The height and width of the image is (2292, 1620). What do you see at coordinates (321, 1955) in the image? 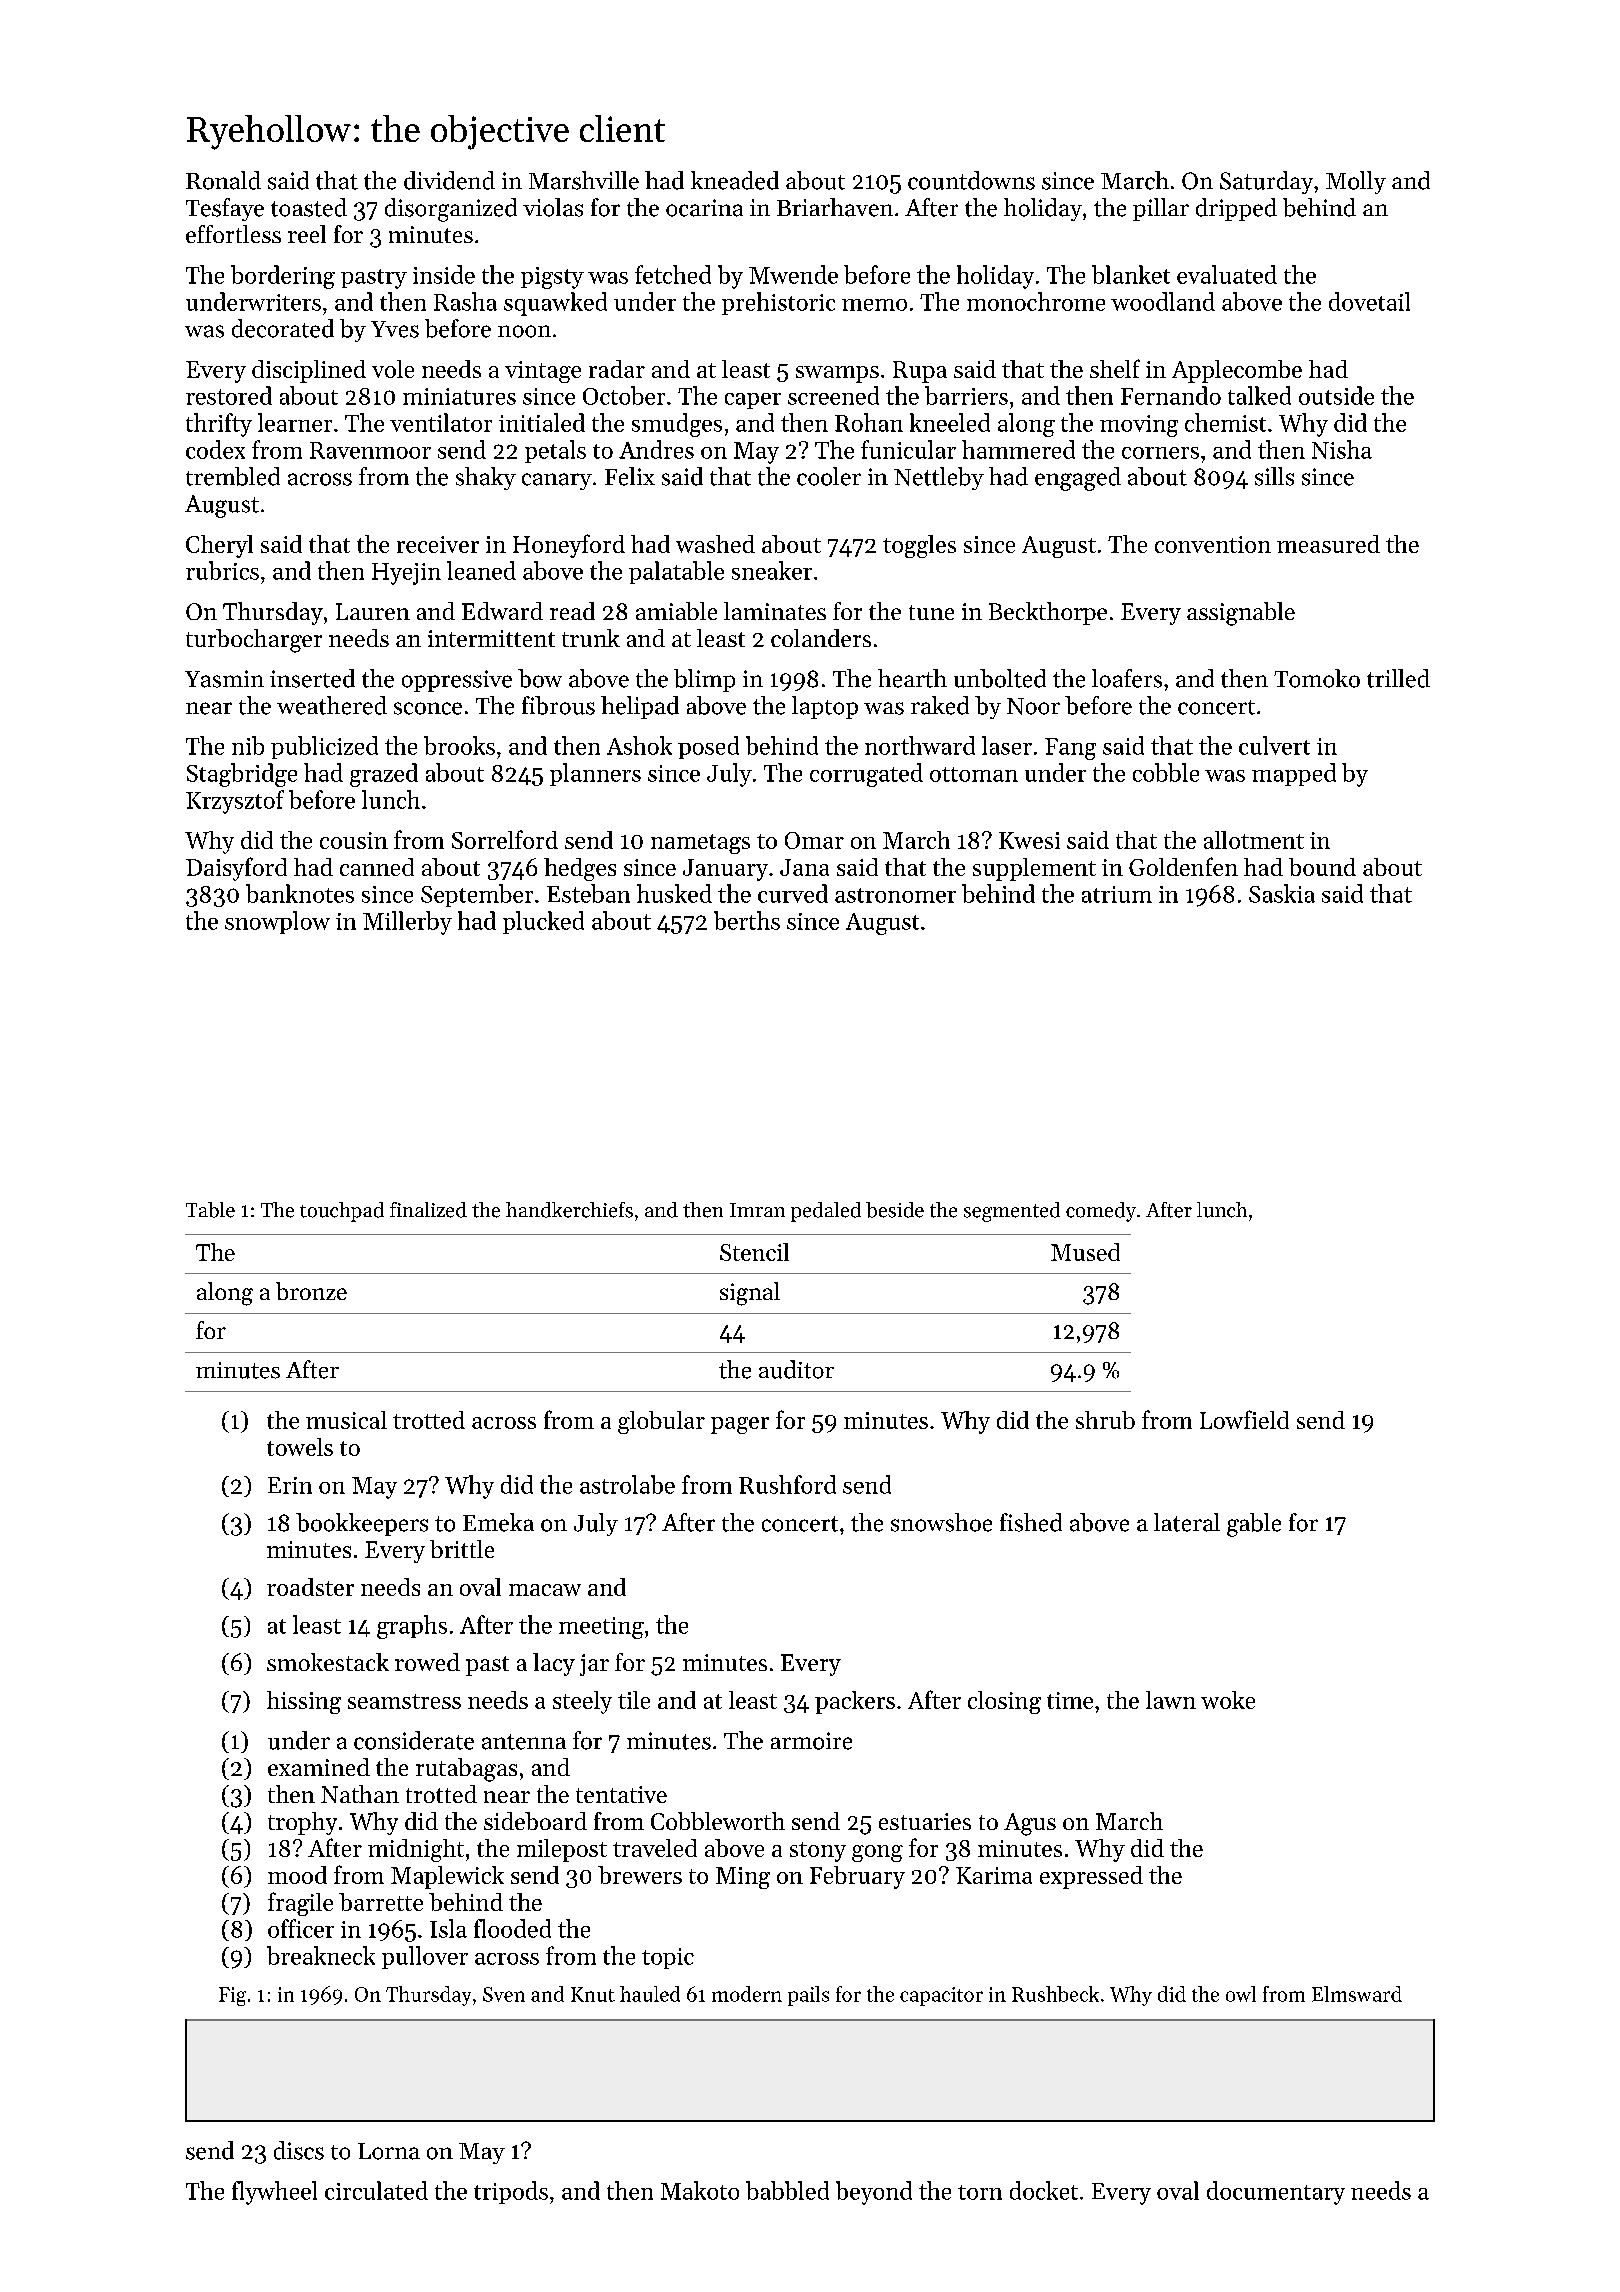
I see `breakneck` at bounding box center [321, 1955].
